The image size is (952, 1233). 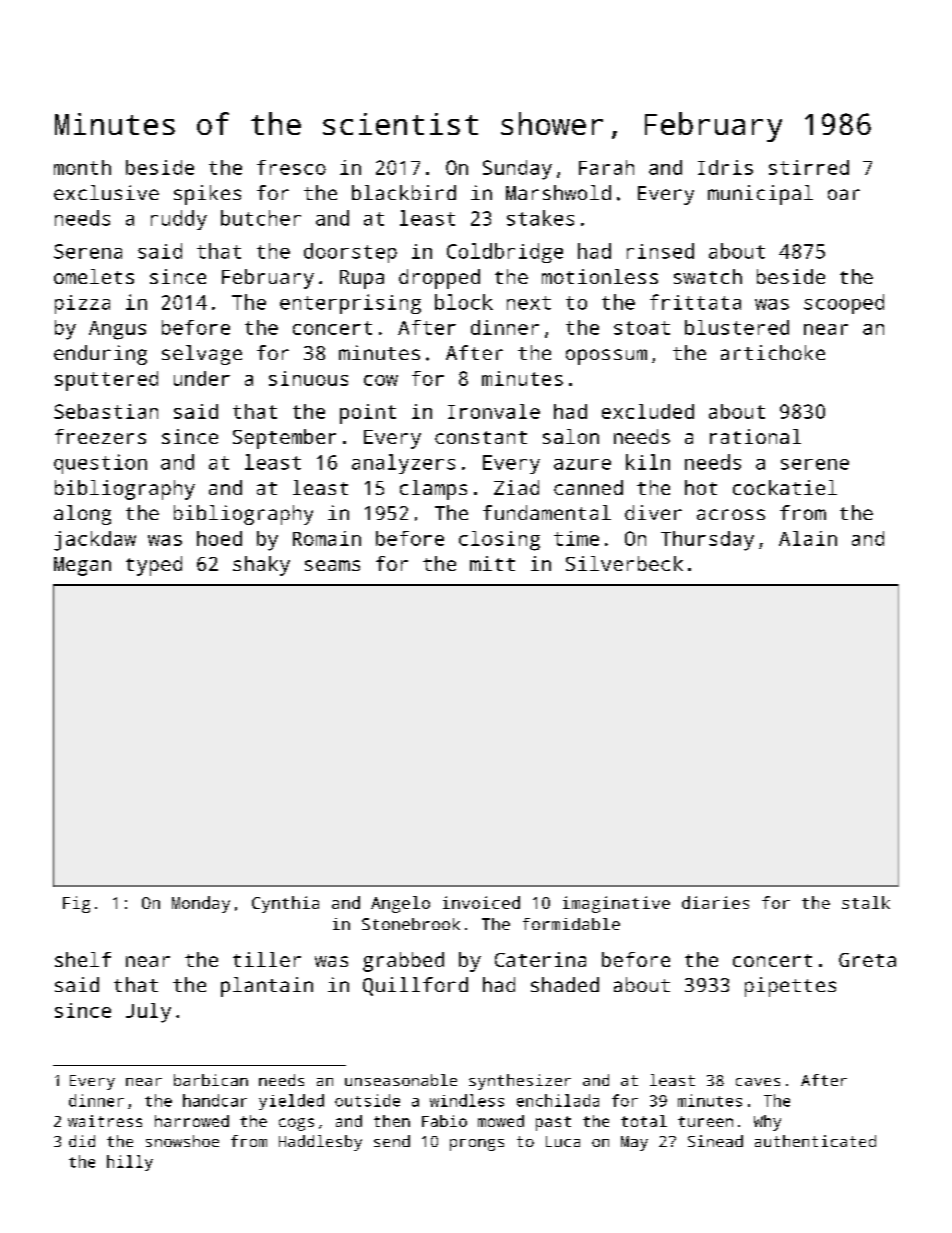 What do you see at coordinates (755, 436) in the screenshot?
I see `rational` at bounding box center [755, 436].
